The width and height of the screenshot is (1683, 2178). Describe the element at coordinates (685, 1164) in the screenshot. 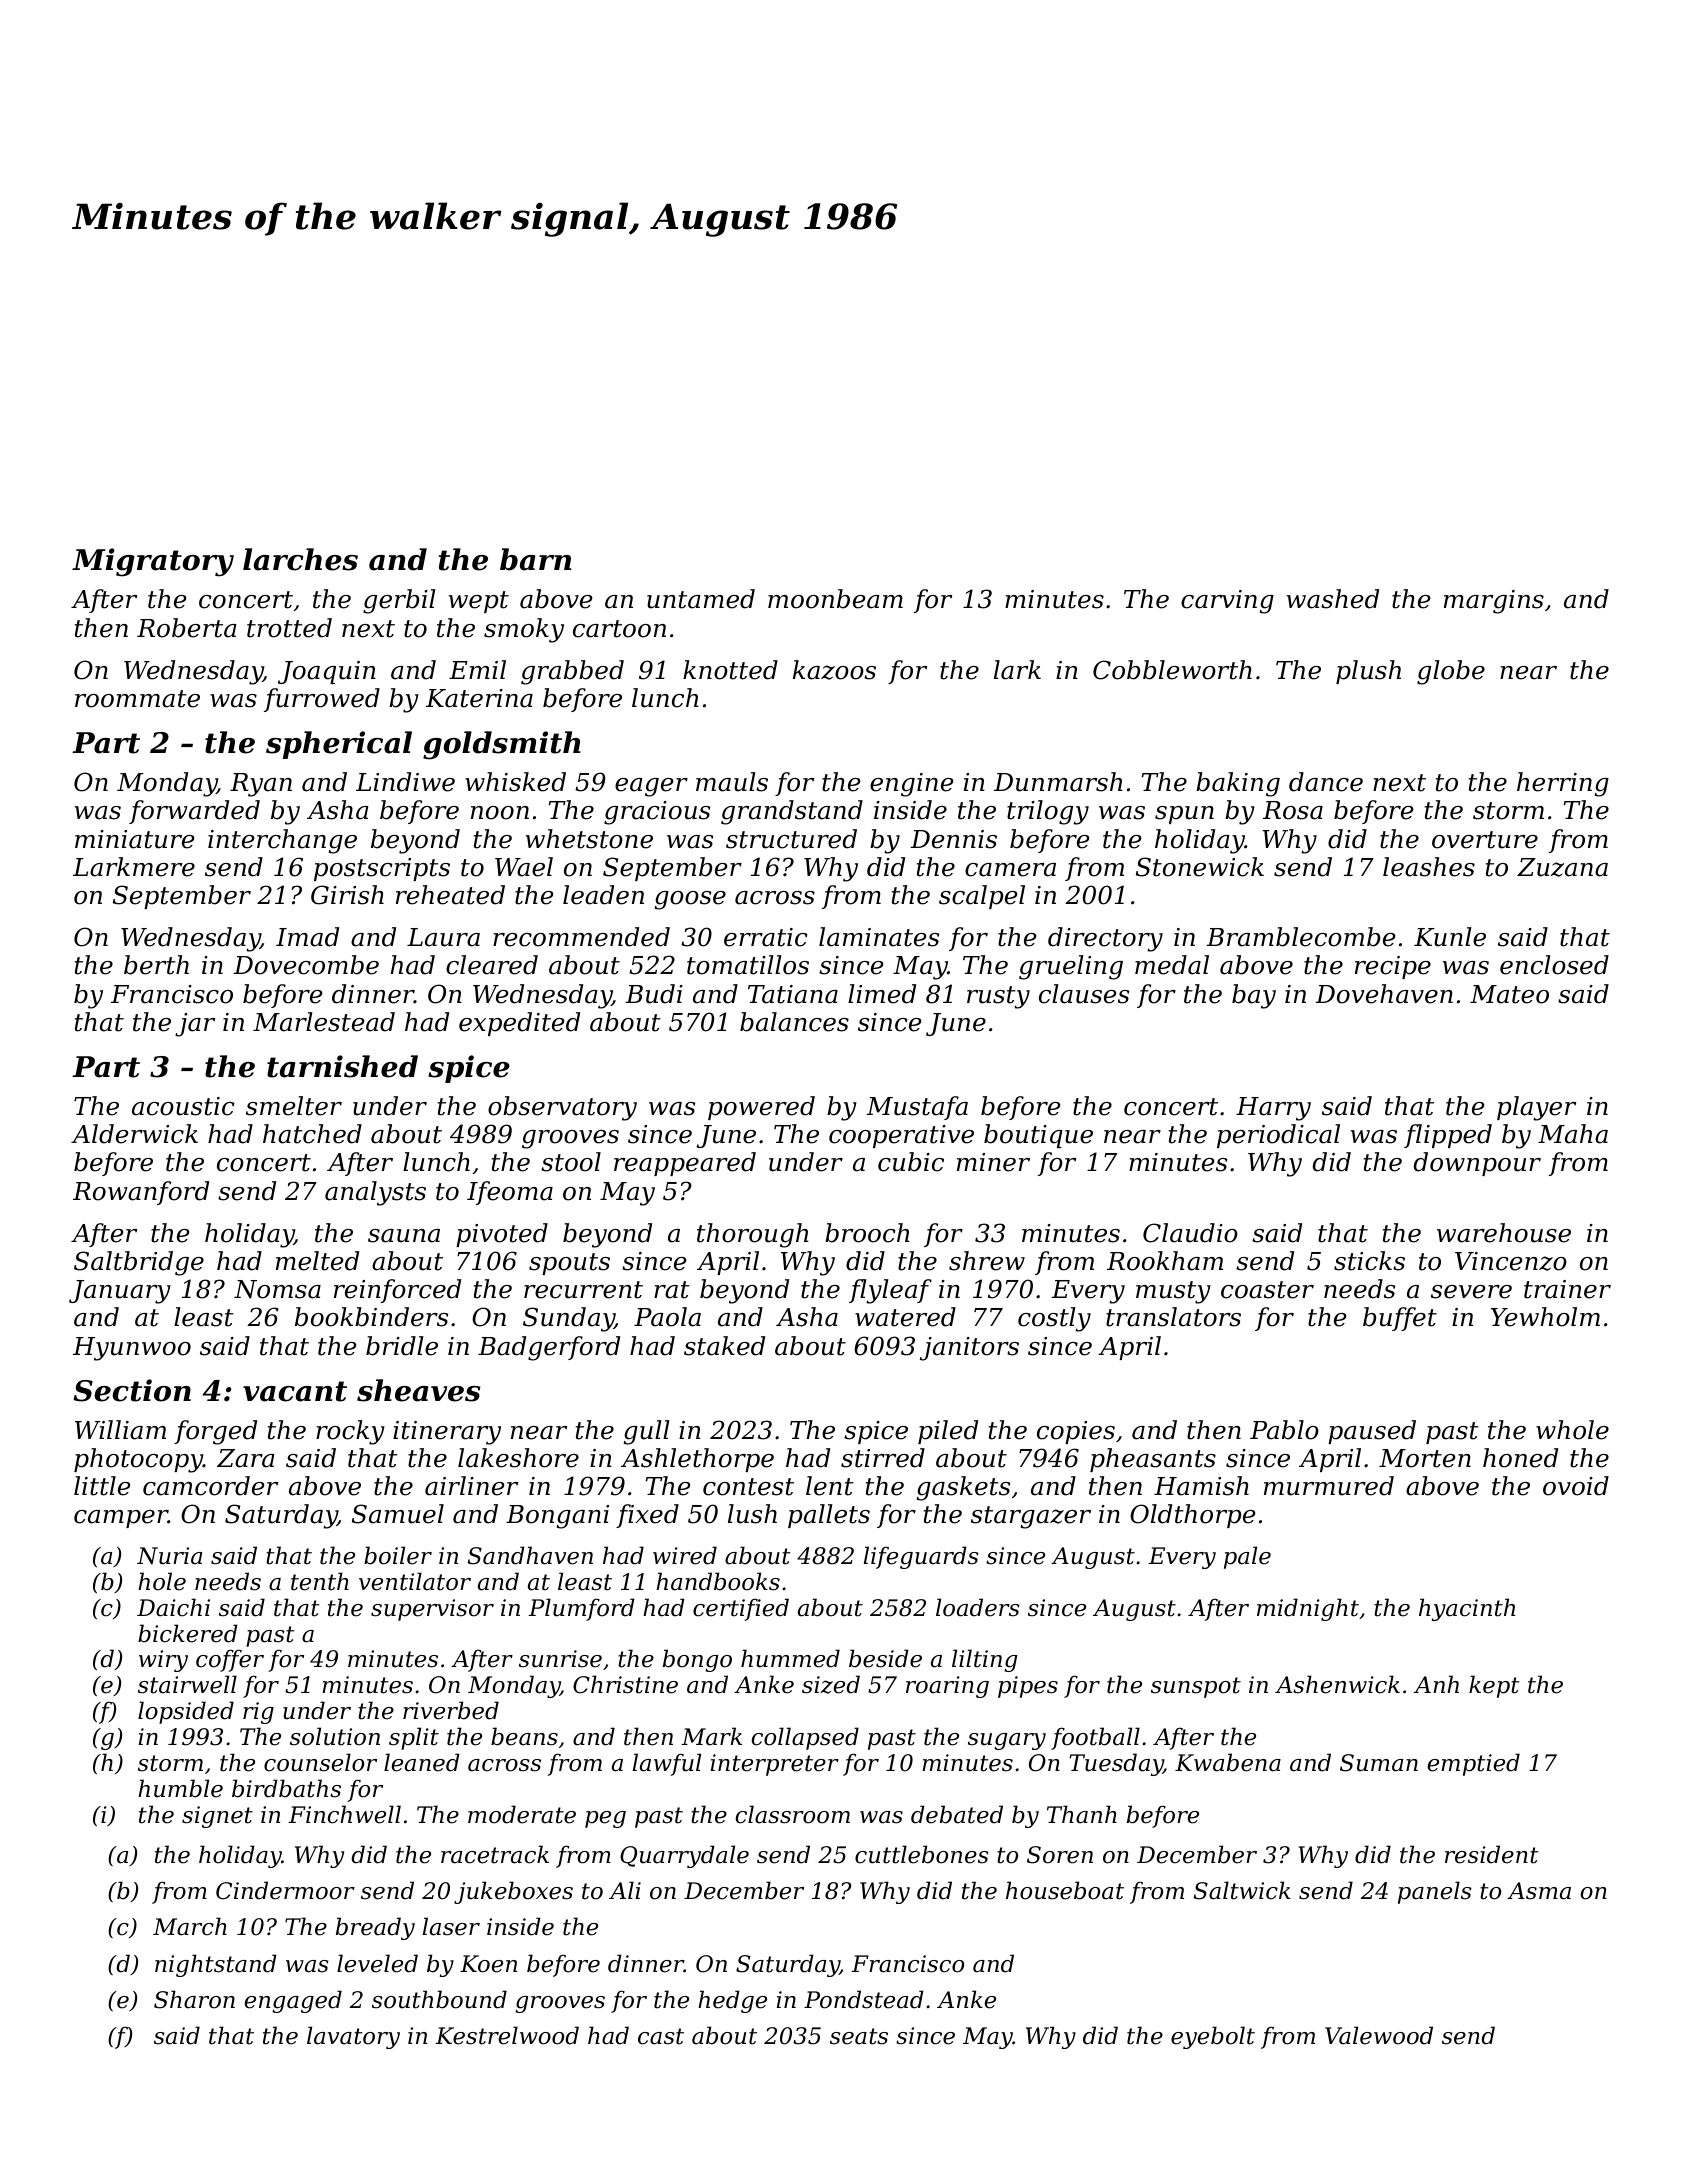

I see `reappeared` at that location.
